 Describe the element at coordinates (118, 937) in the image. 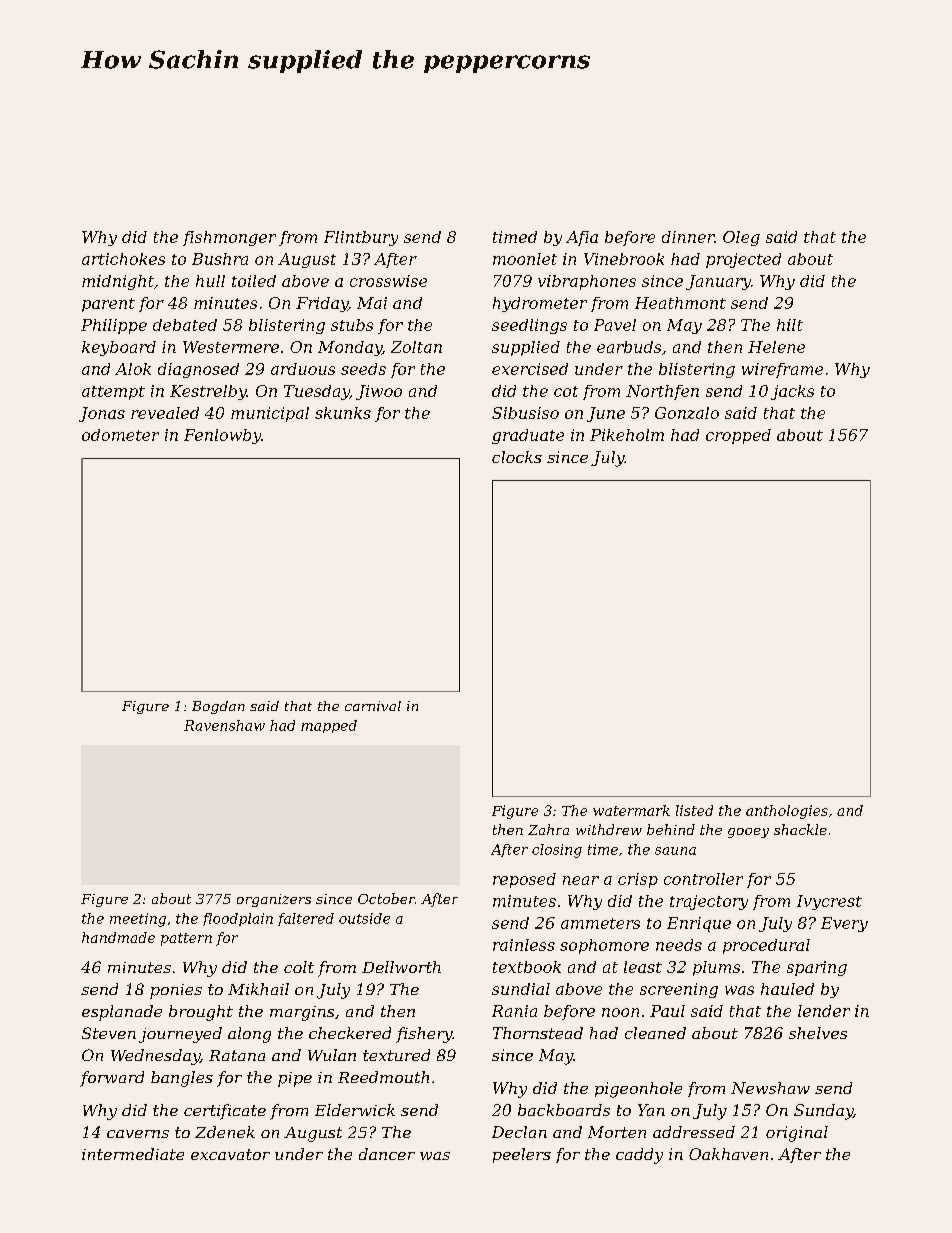

I see `handmade` at that location.
